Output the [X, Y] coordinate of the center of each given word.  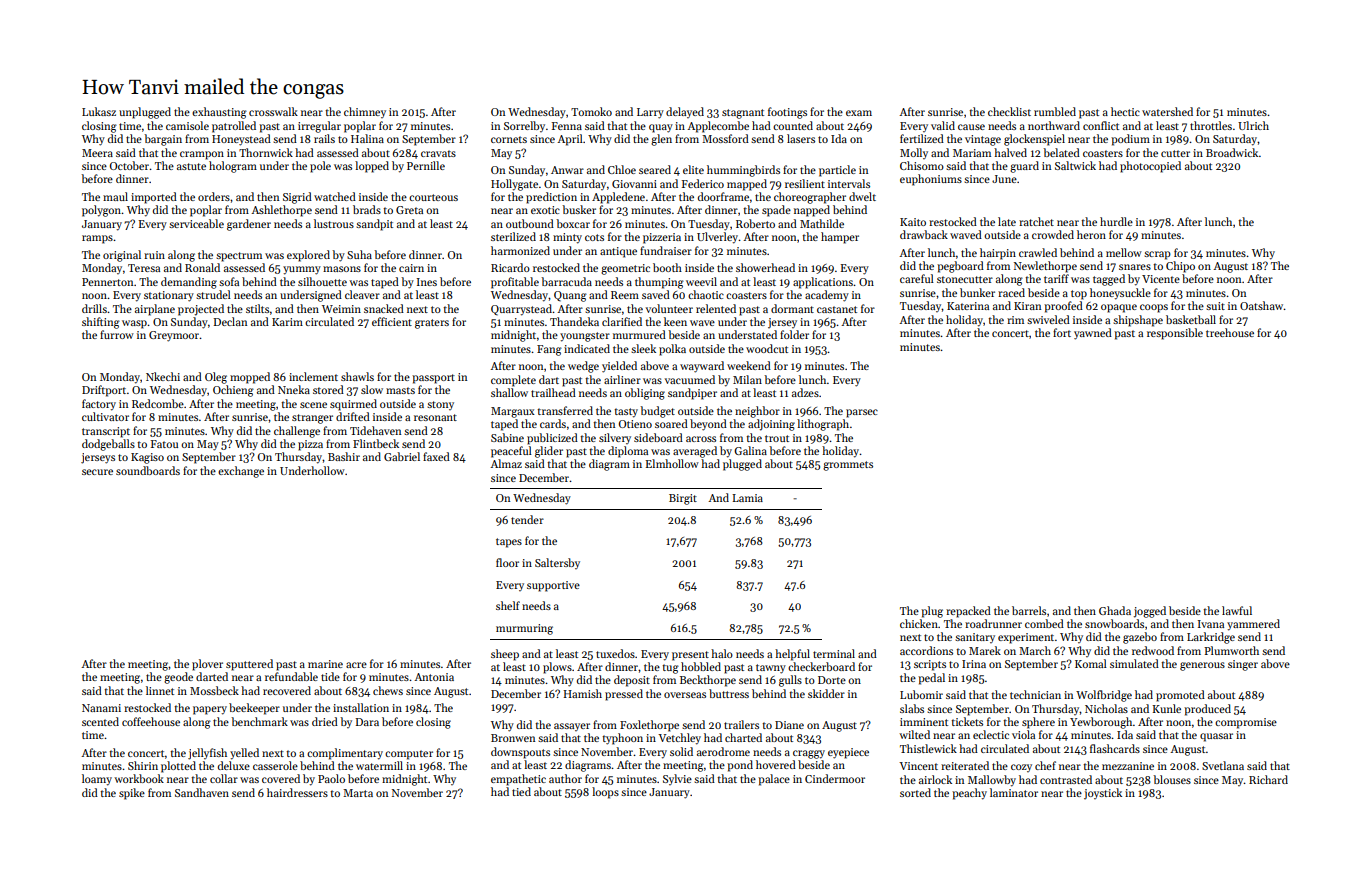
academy [827, 296]
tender [527, 519]
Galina [750, 450]
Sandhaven [202, 792]
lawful [1237, 610]
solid [681, 751]
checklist [1009, 111]
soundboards [148, 470]
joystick [1103, 794]
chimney [365, 112]
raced [1011, 292]
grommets [848, 466]
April [570, 140]
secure [97, 472]
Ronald [202, 267]
